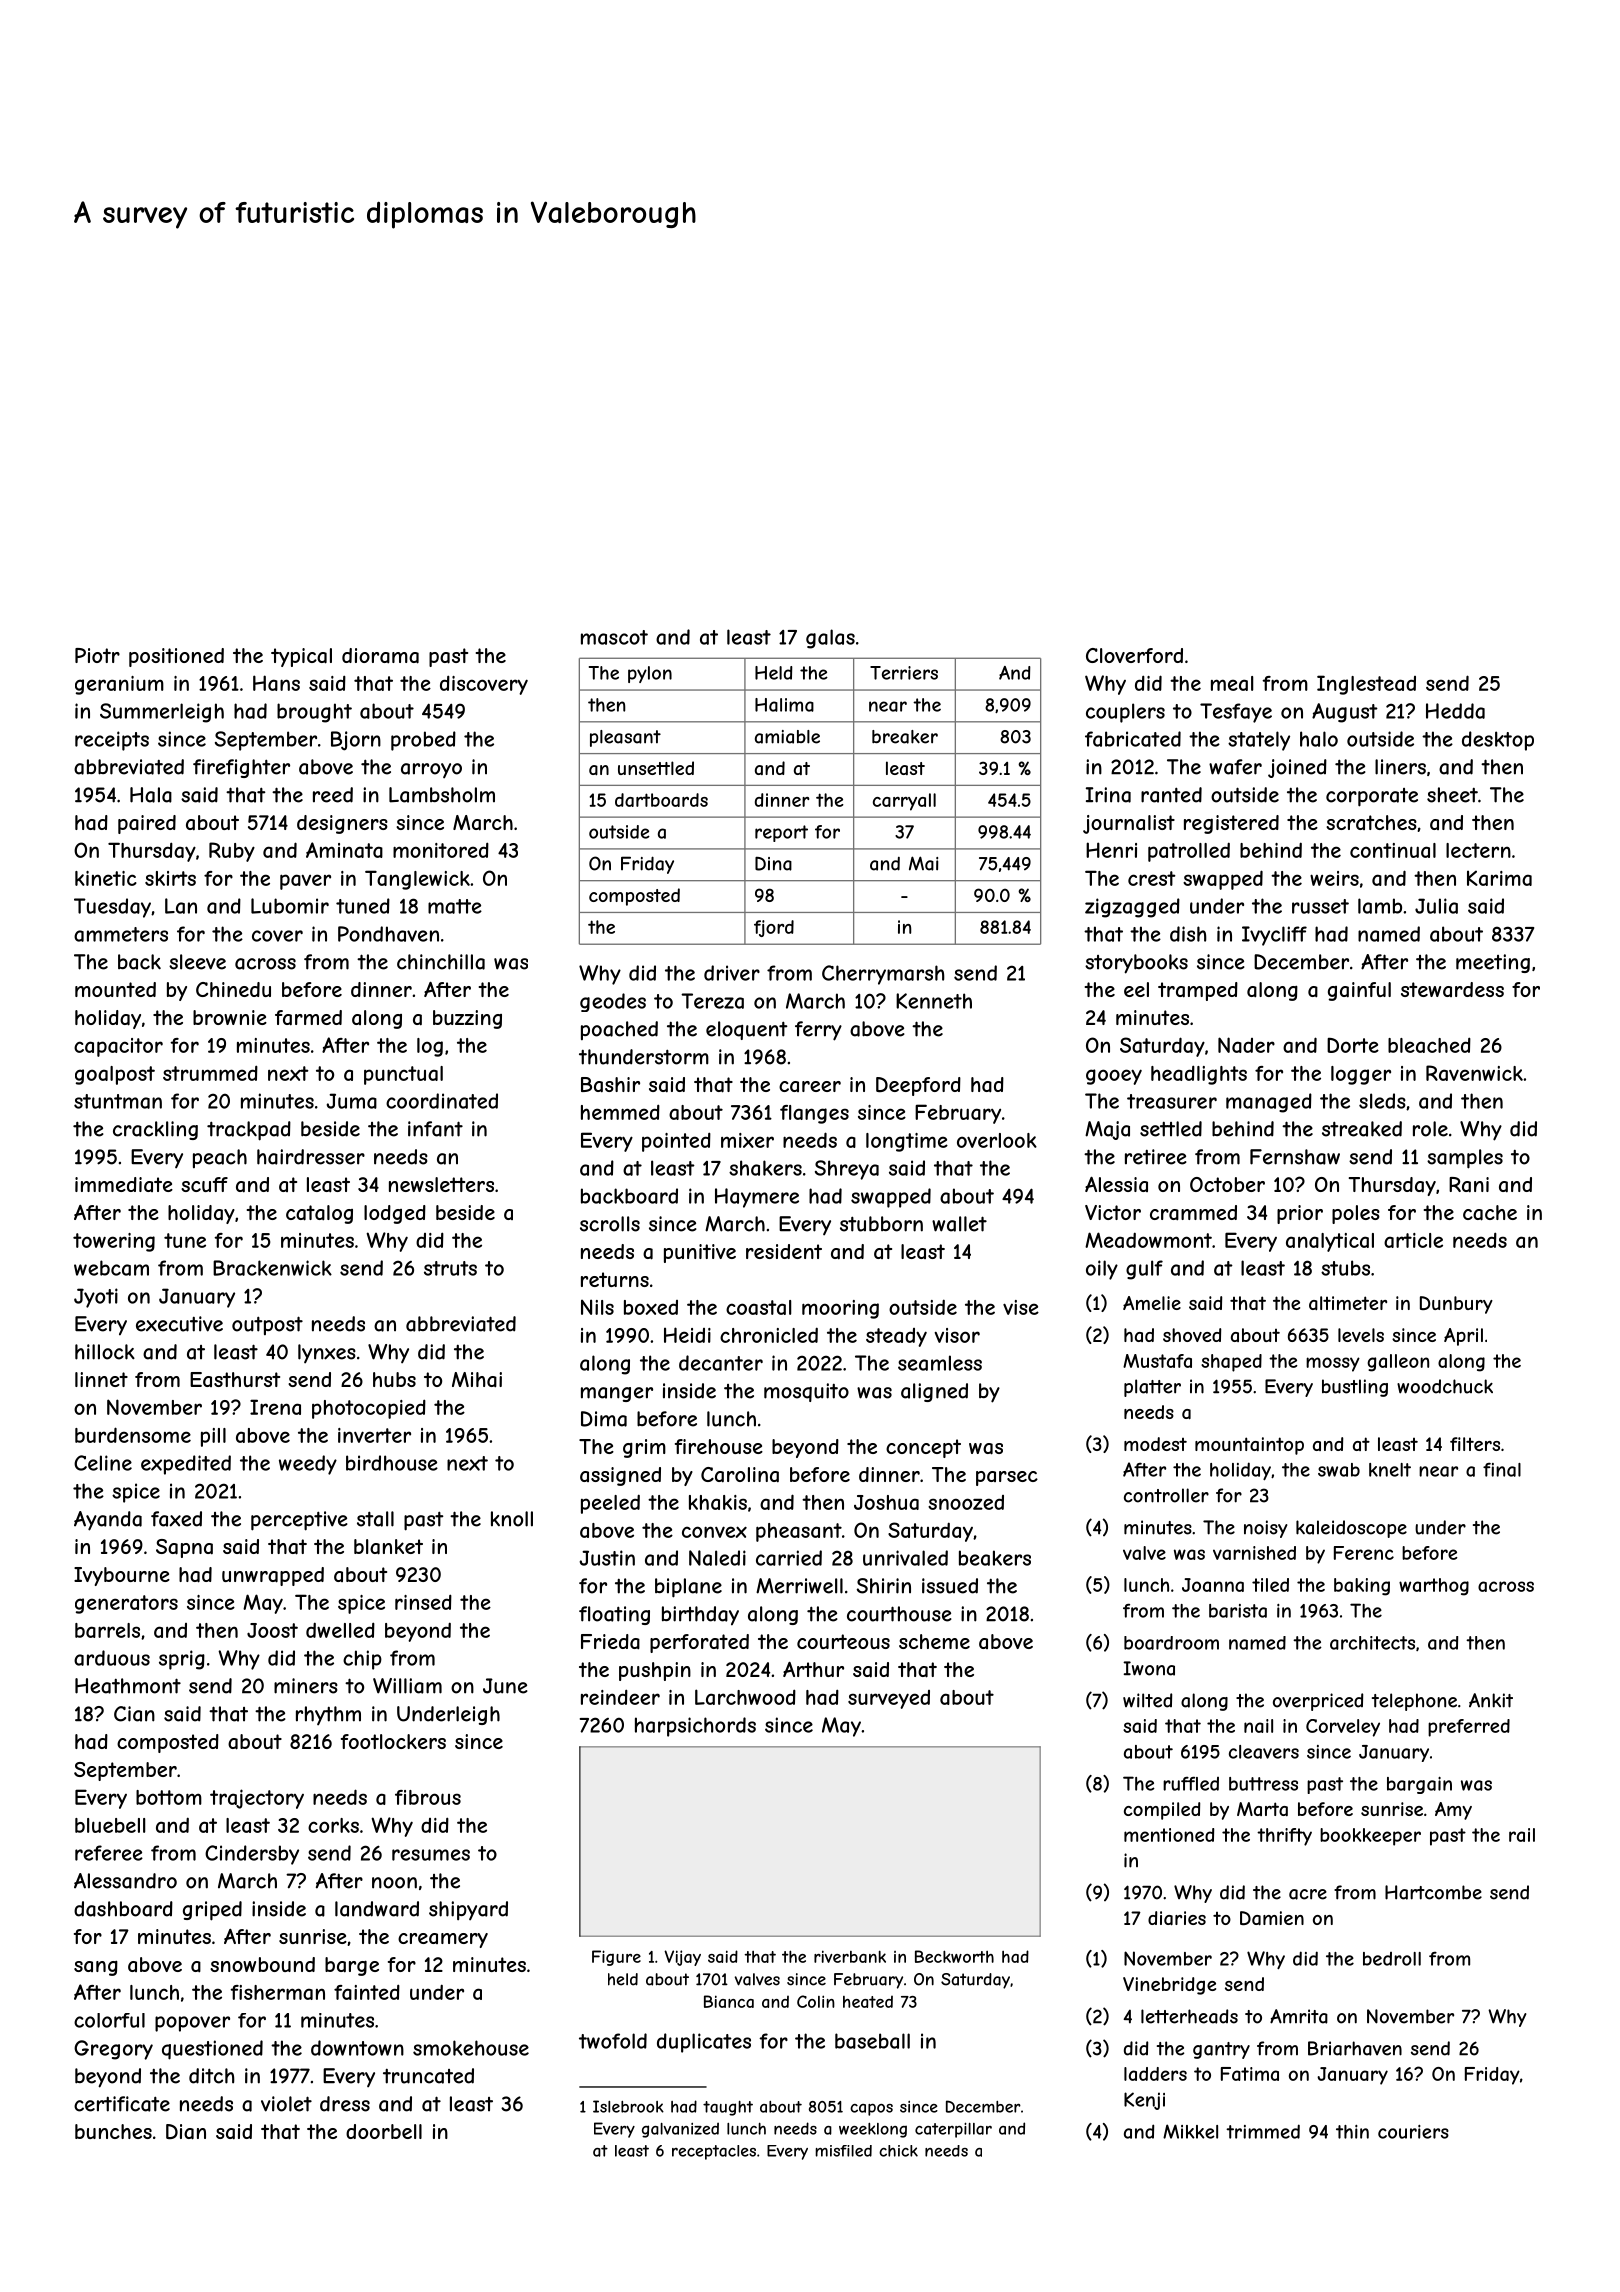 The image size is (1620, 2292). I want to click on arduous, so click(112, 1658).
